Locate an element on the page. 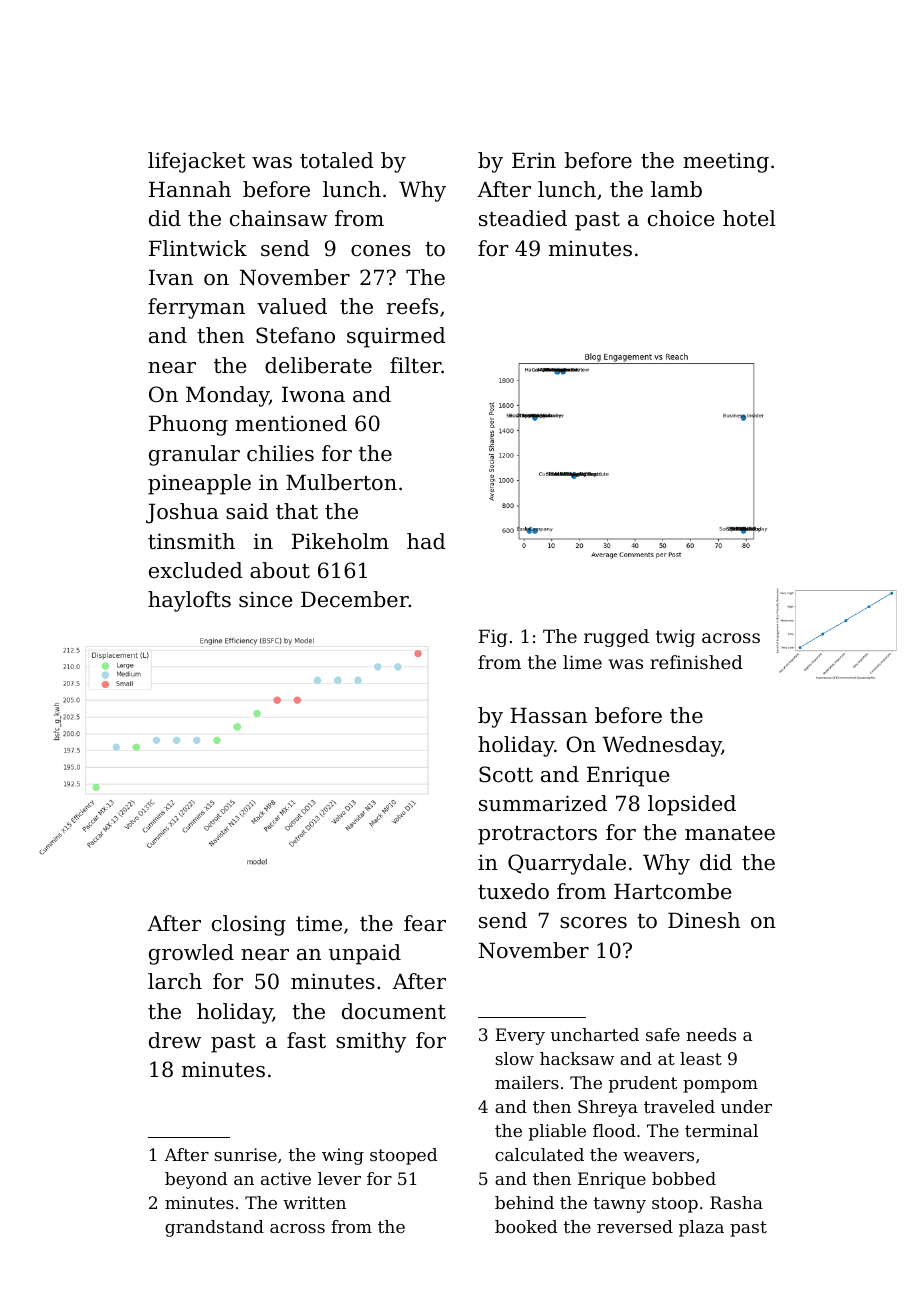  had is located at coordinates (426, 541).
